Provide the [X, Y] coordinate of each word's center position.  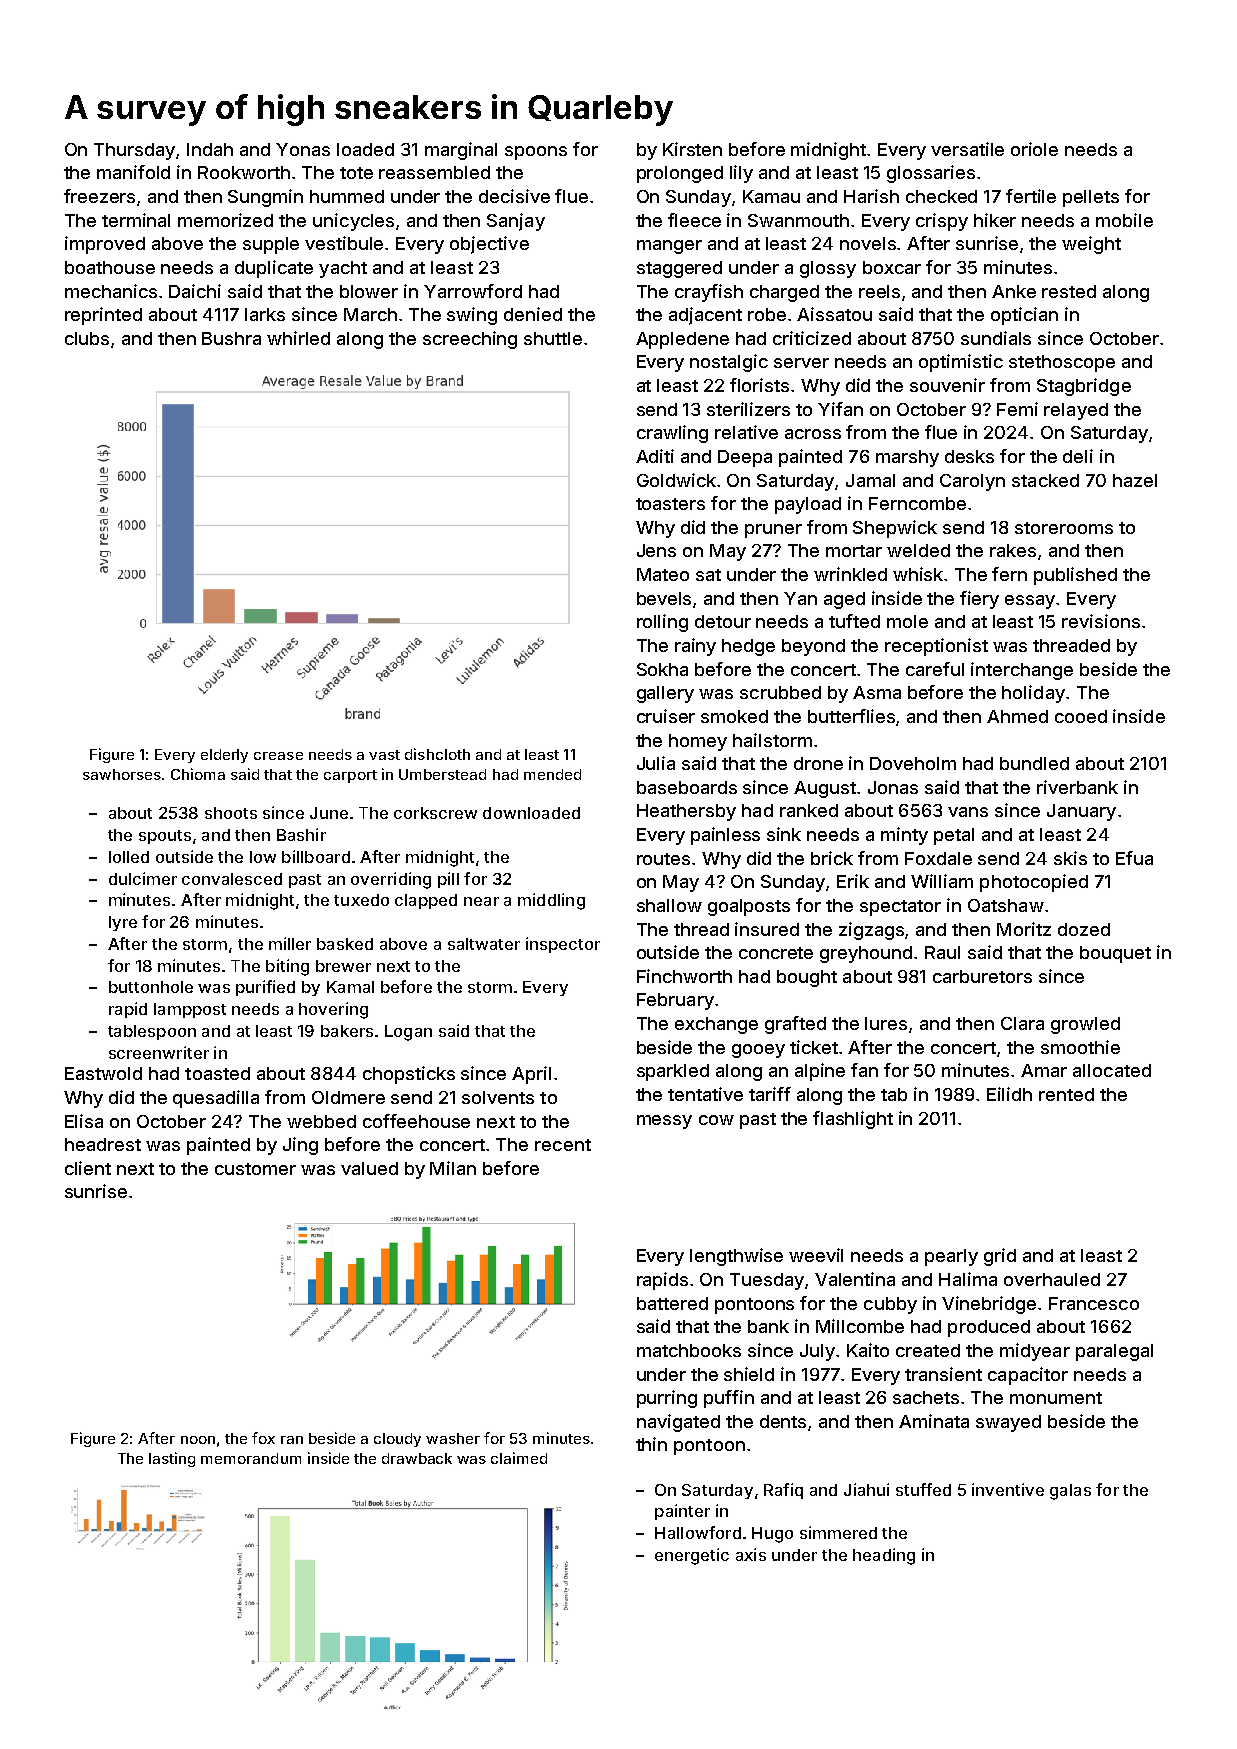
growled [1085, 1025]
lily [741, 174]
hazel [1135, 480]
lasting [172, 1459]
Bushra [231, 338]
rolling [662, 623]
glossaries [931, 174]
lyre [123, 923]
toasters [670, 504]
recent [563, 1145]
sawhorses [122, 774]
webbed [321, 1121]
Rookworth [244, 172]
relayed [1076, 411]
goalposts [749, 907]
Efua [1134, 858]
